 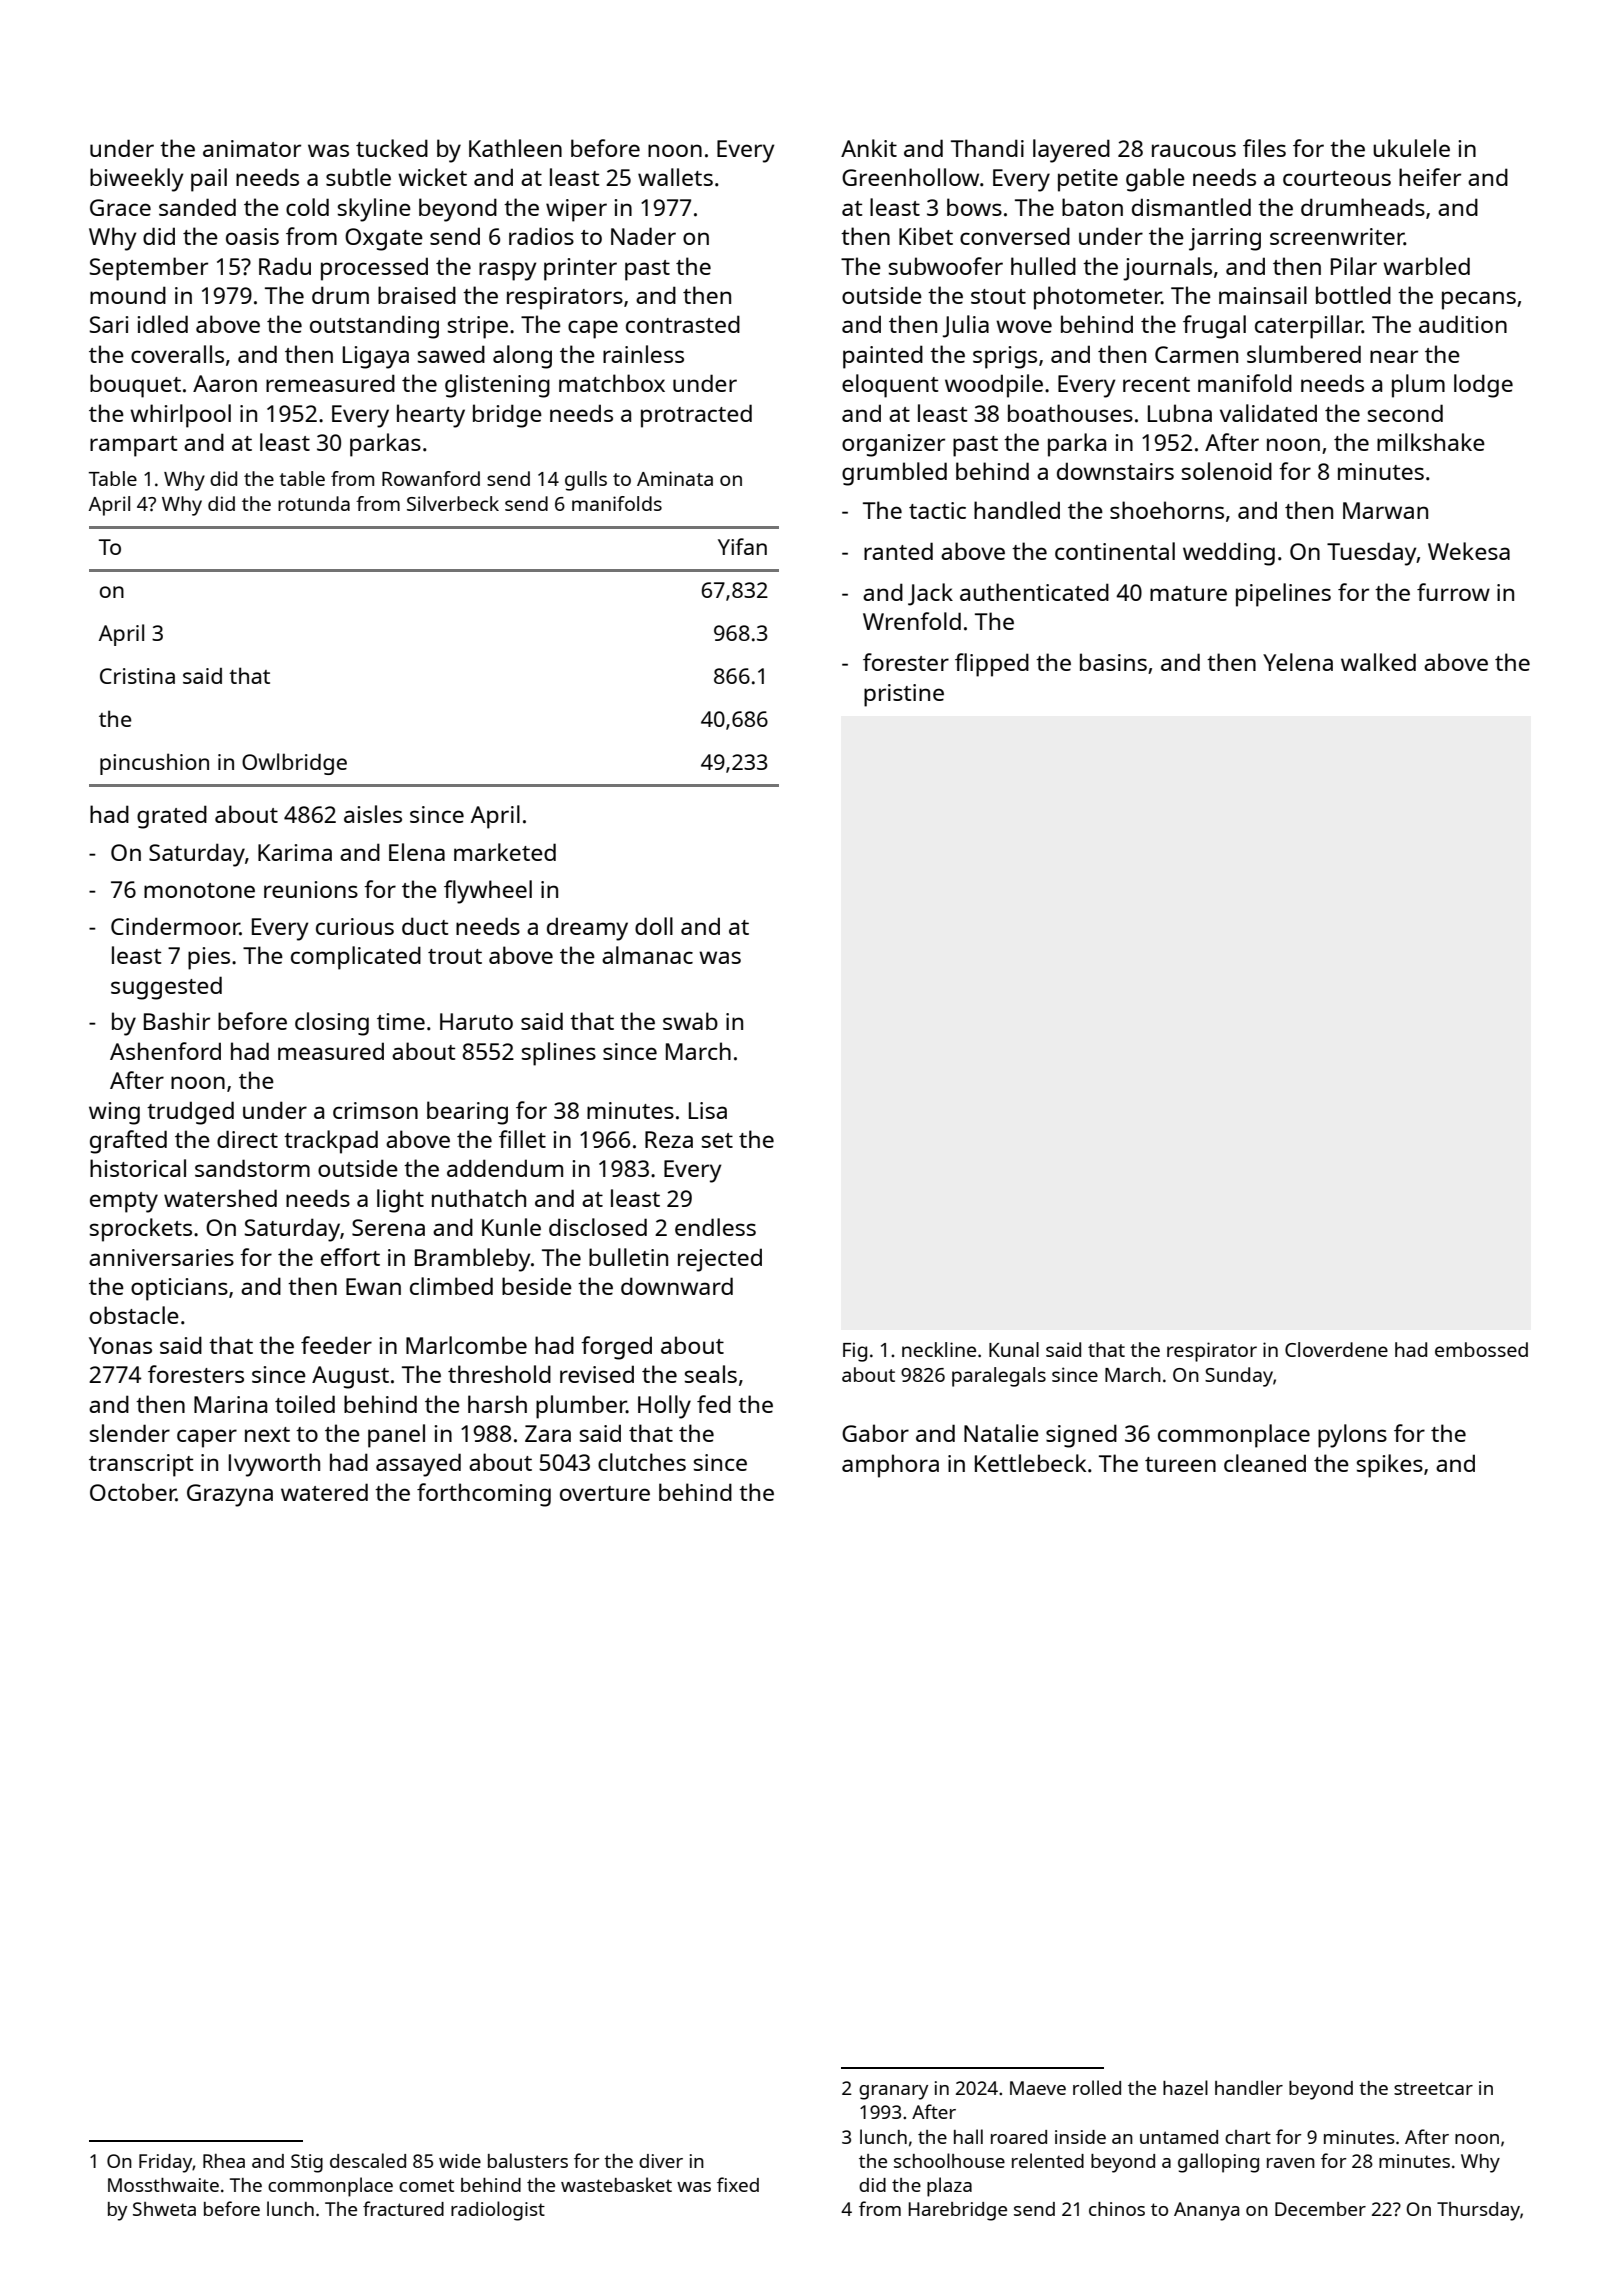 What do you see at coordinates (890, 1466) in the document?
I see `amphora` at bounding box center [890, 1466].
